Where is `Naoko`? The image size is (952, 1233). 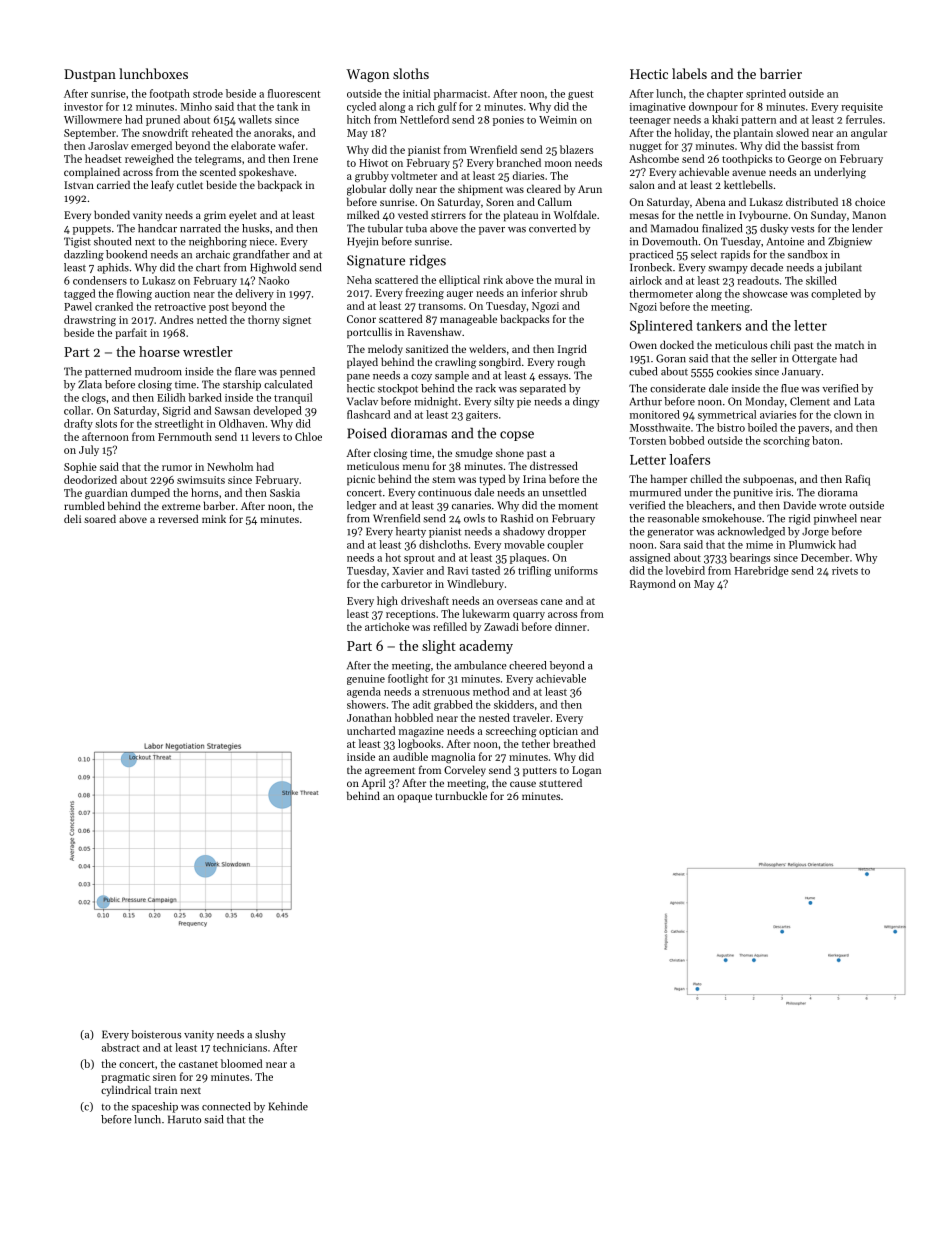 Naoko is located at coordinates (274, 280).
